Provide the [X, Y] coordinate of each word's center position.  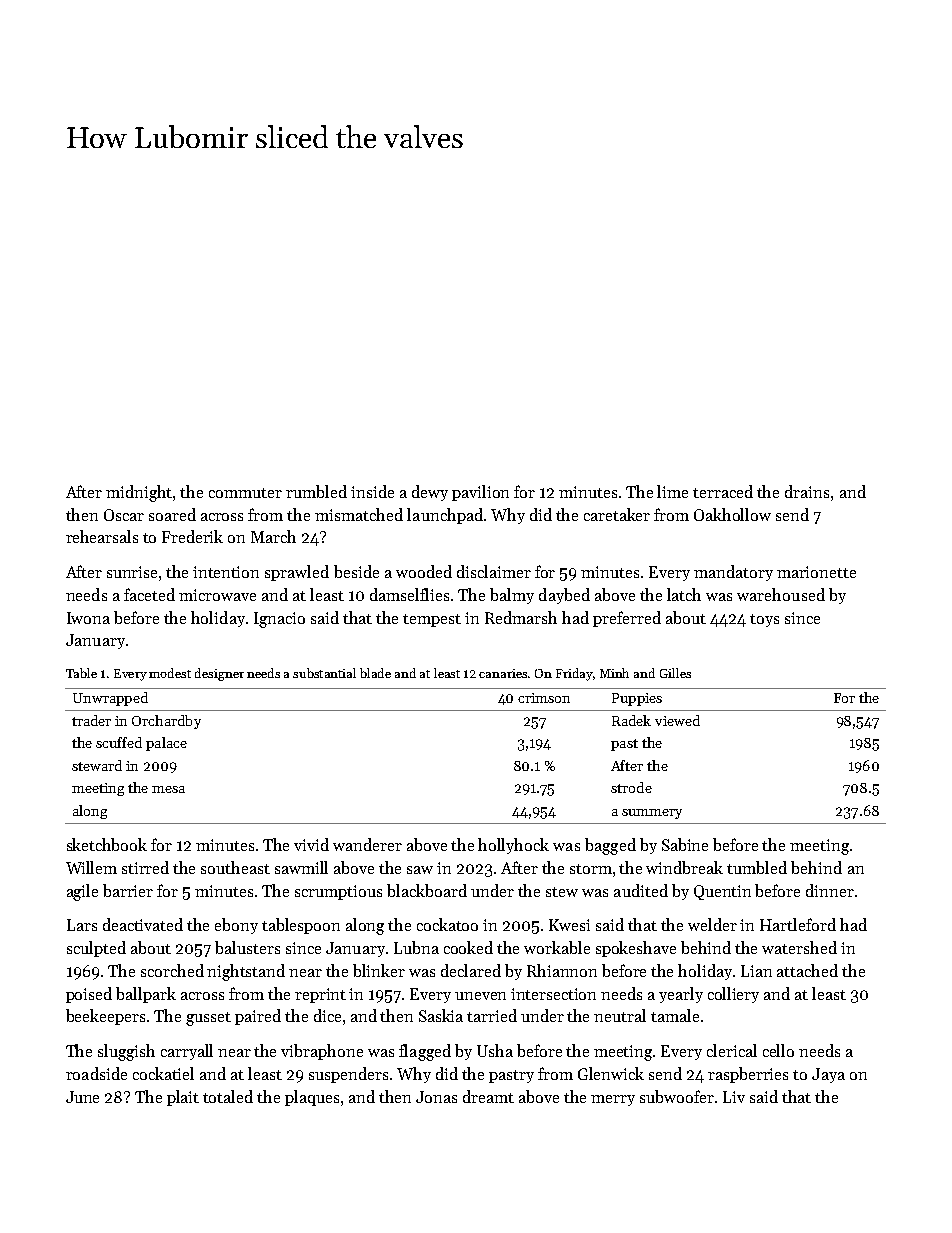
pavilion [480, 493]
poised [89, 995]
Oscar [124, 515]
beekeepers [105, 1017]
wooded [424, 571]
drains [807, 491]
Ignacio [279, 620]
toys [764, 620]
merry [613, 1100]
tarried [492, 1015]
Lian [756, 971]
